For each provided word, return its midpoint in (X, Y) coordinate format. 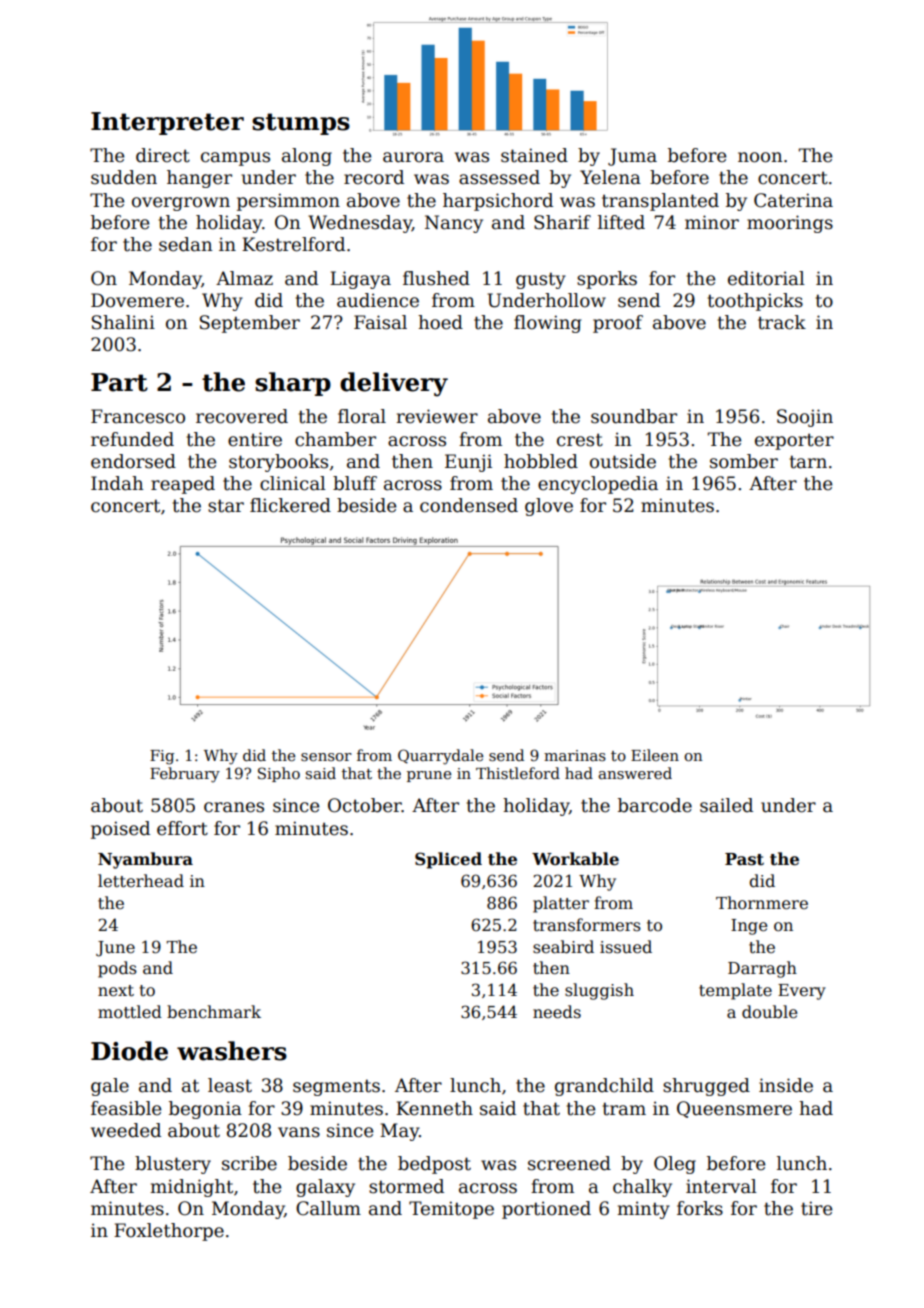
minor (712, 222)
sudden (124, 177)
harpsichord (498, 202)
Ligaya (360, 280)
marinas (575, 755)
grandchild (604, 1087)
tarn (808, 462)
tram (624, 1109)
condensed (469, 505)
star (226, 506)
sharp (293, 384)
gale (110, 1087)
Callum (328, 1208)
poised (120, 830)
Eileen (655, 755)
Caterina (793, 200)
